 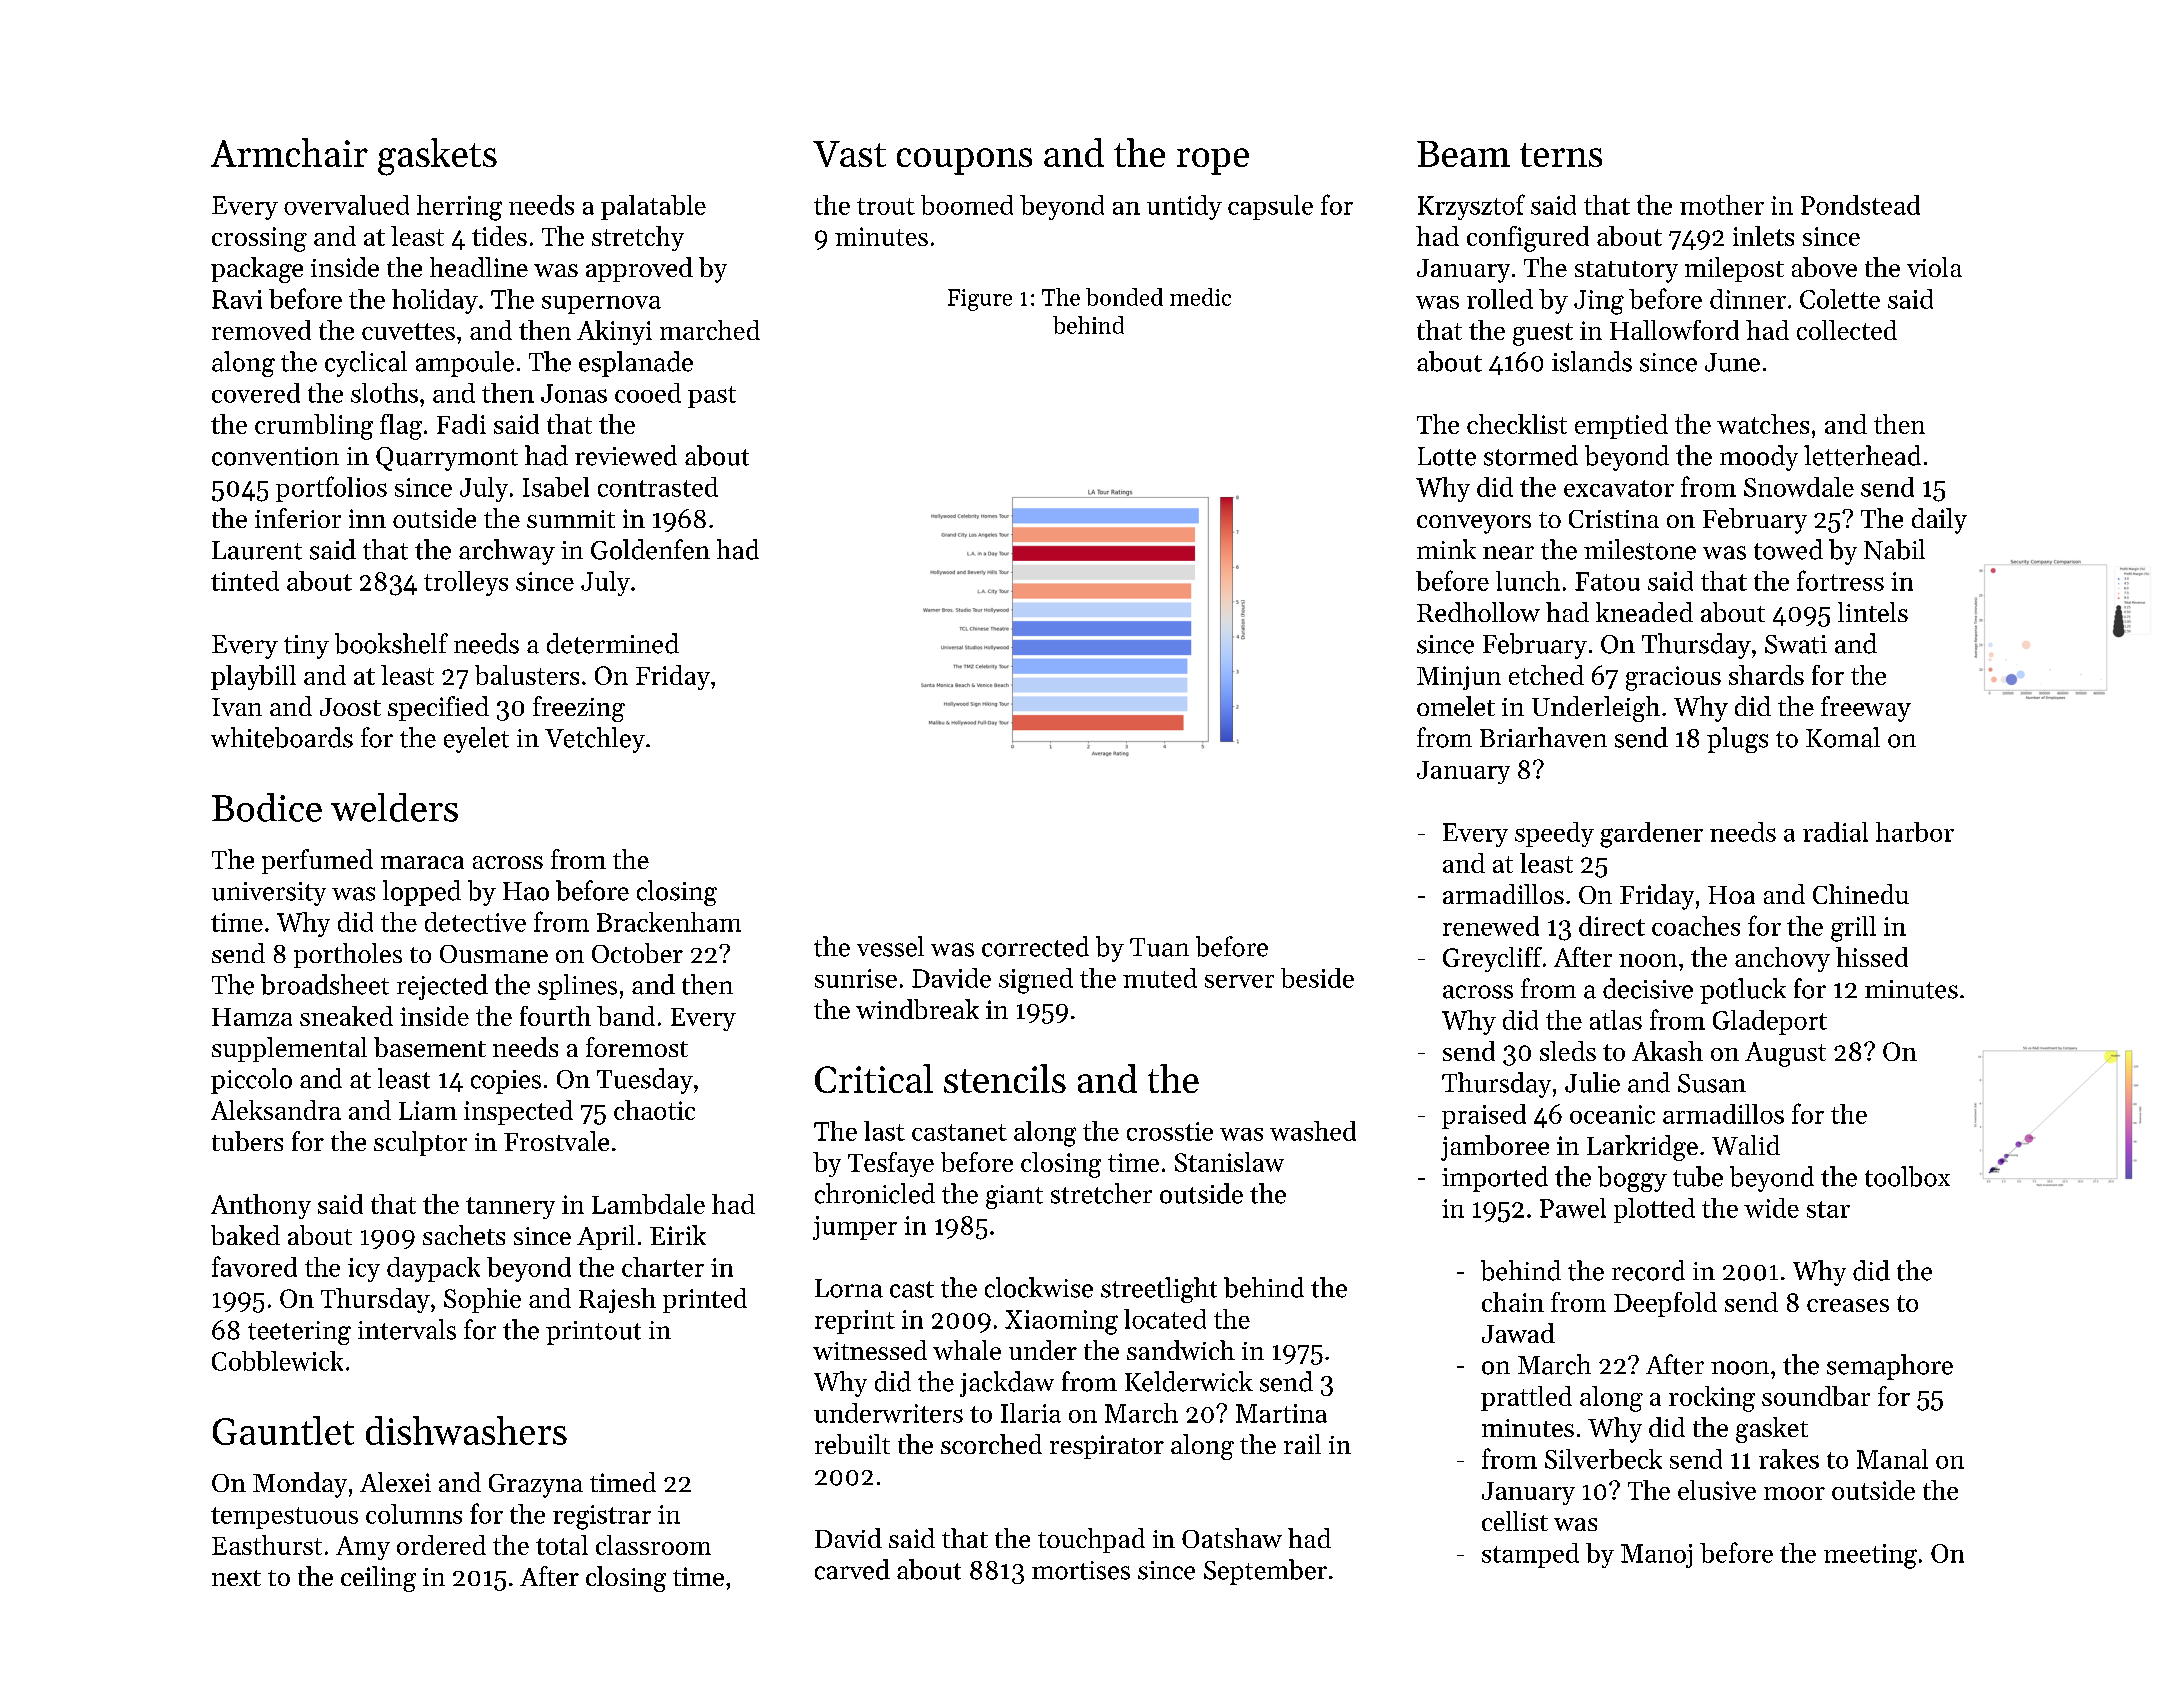 What do you see at coordinates (1746, 1145) in the screenshot?
I see `Walid` at bounding box center [1746, 1145].
